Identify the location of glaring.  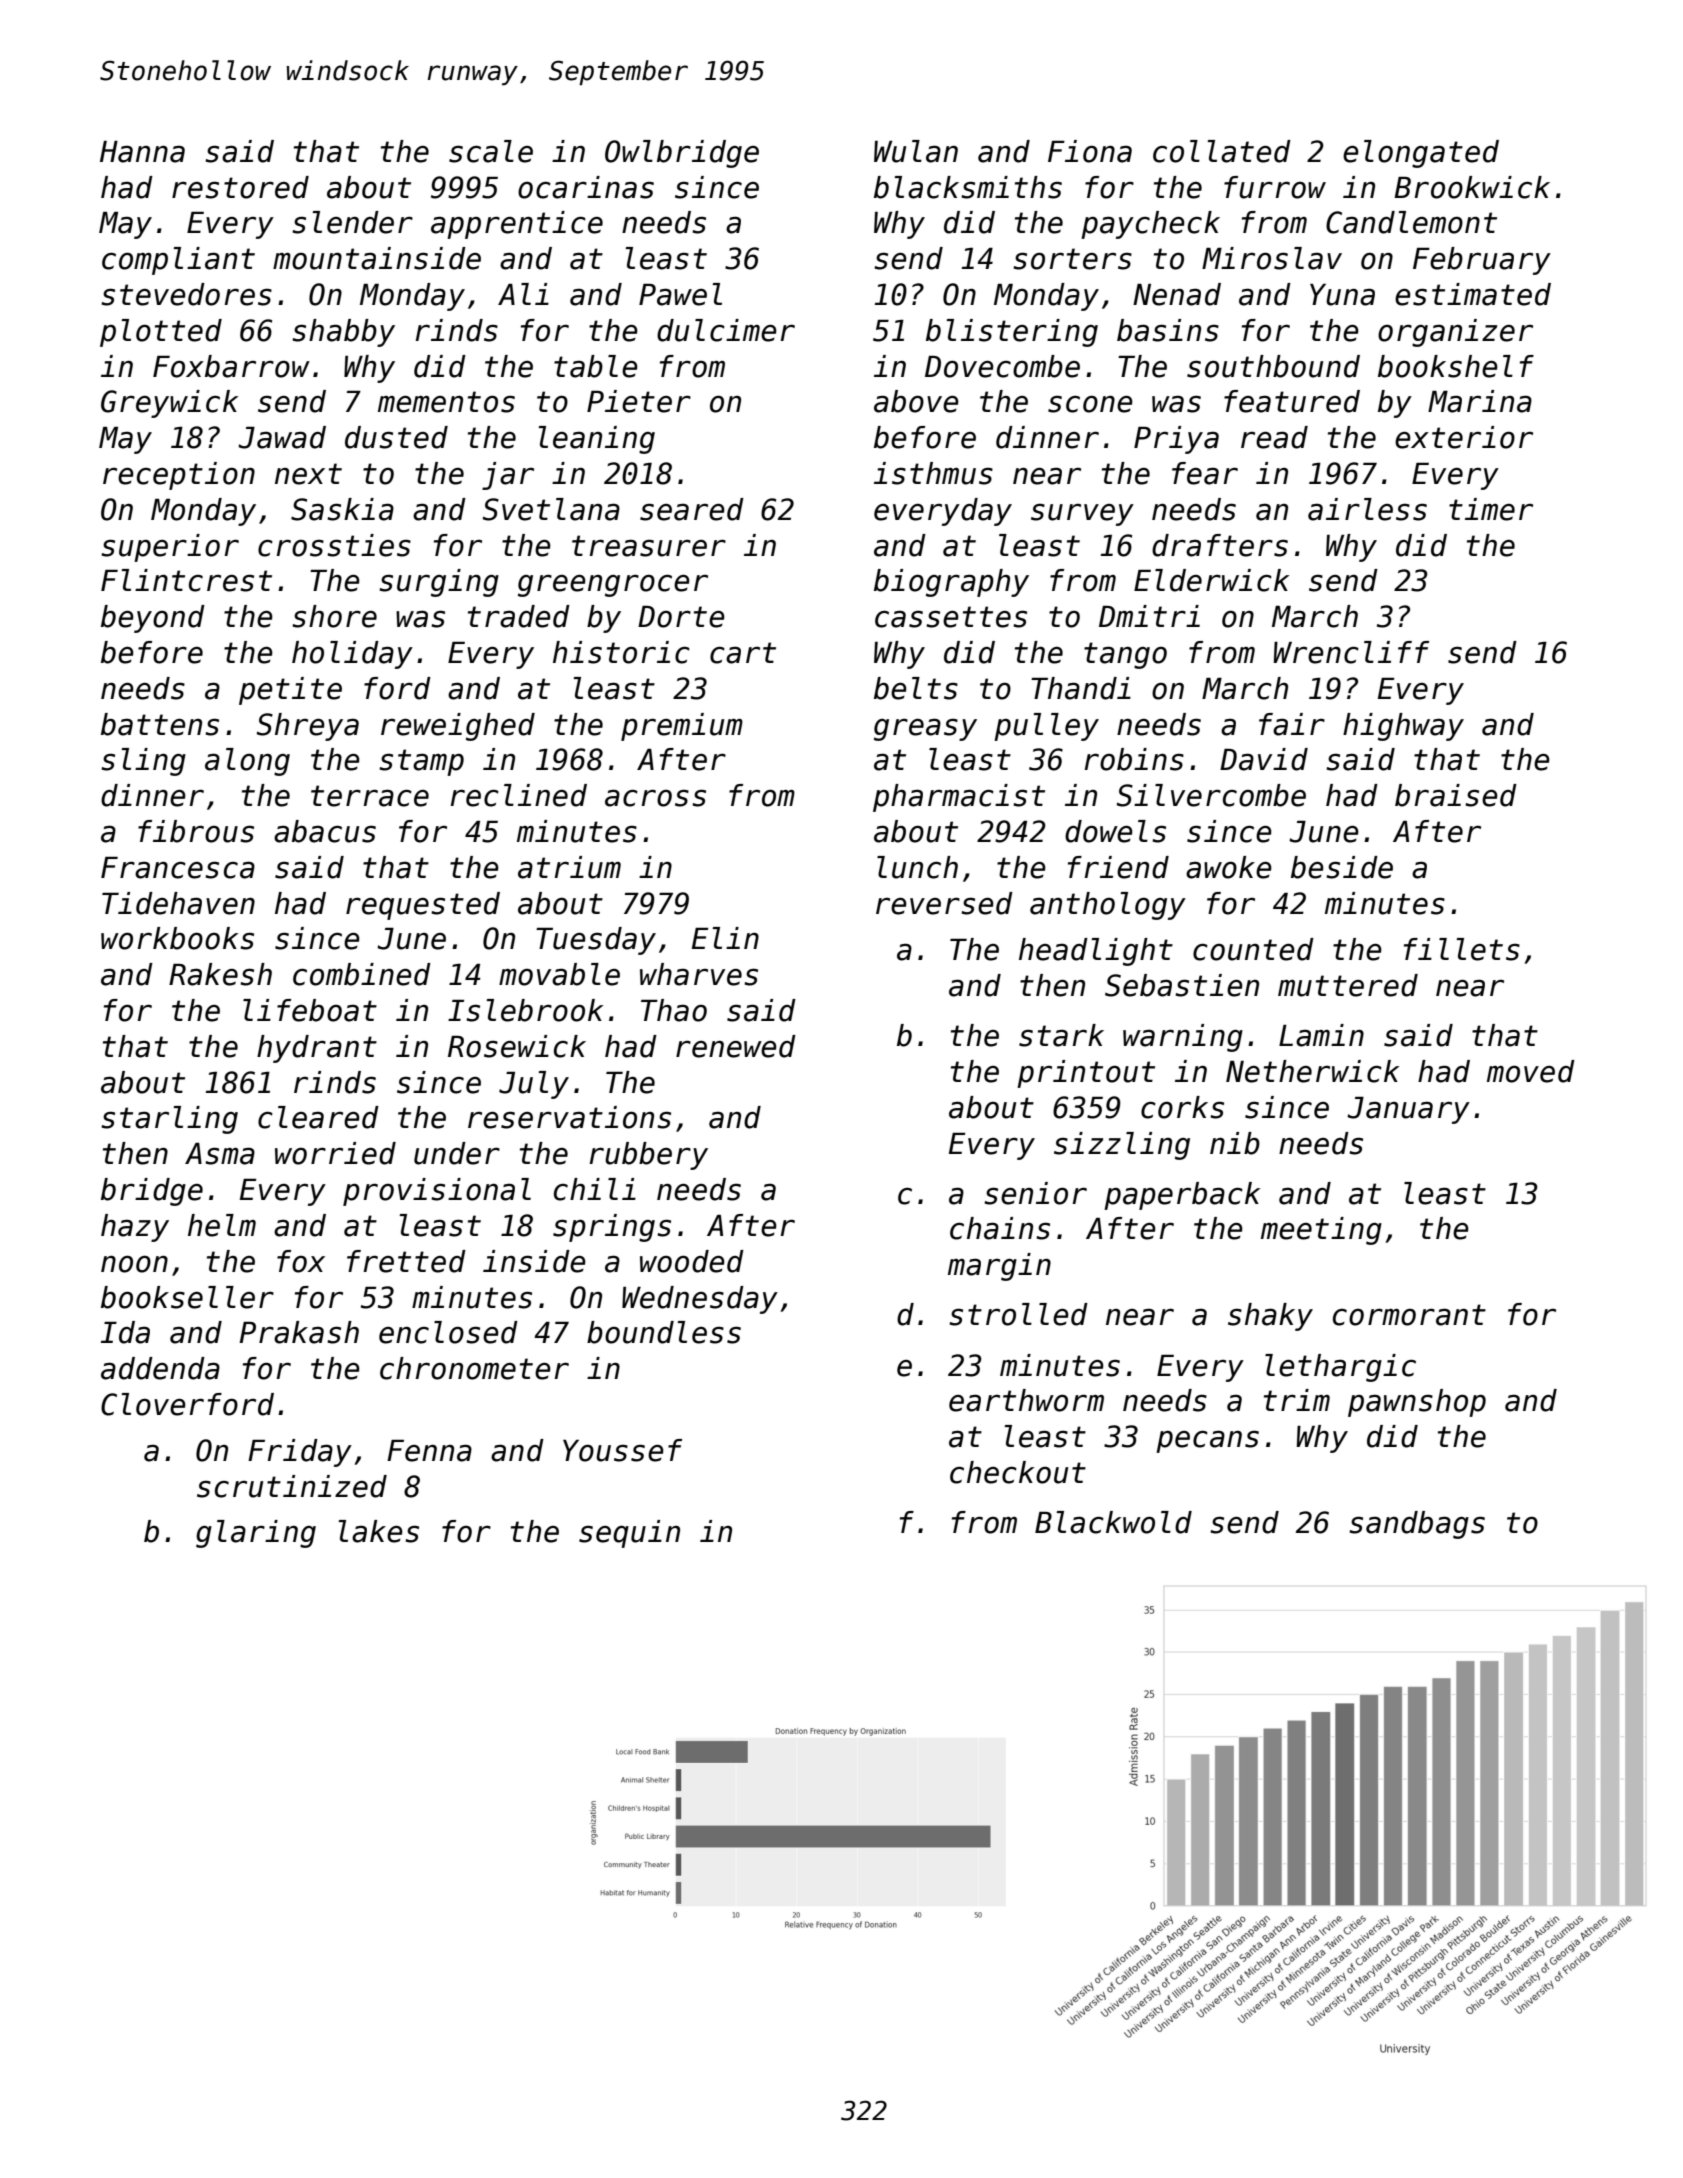
(256, 1534).
